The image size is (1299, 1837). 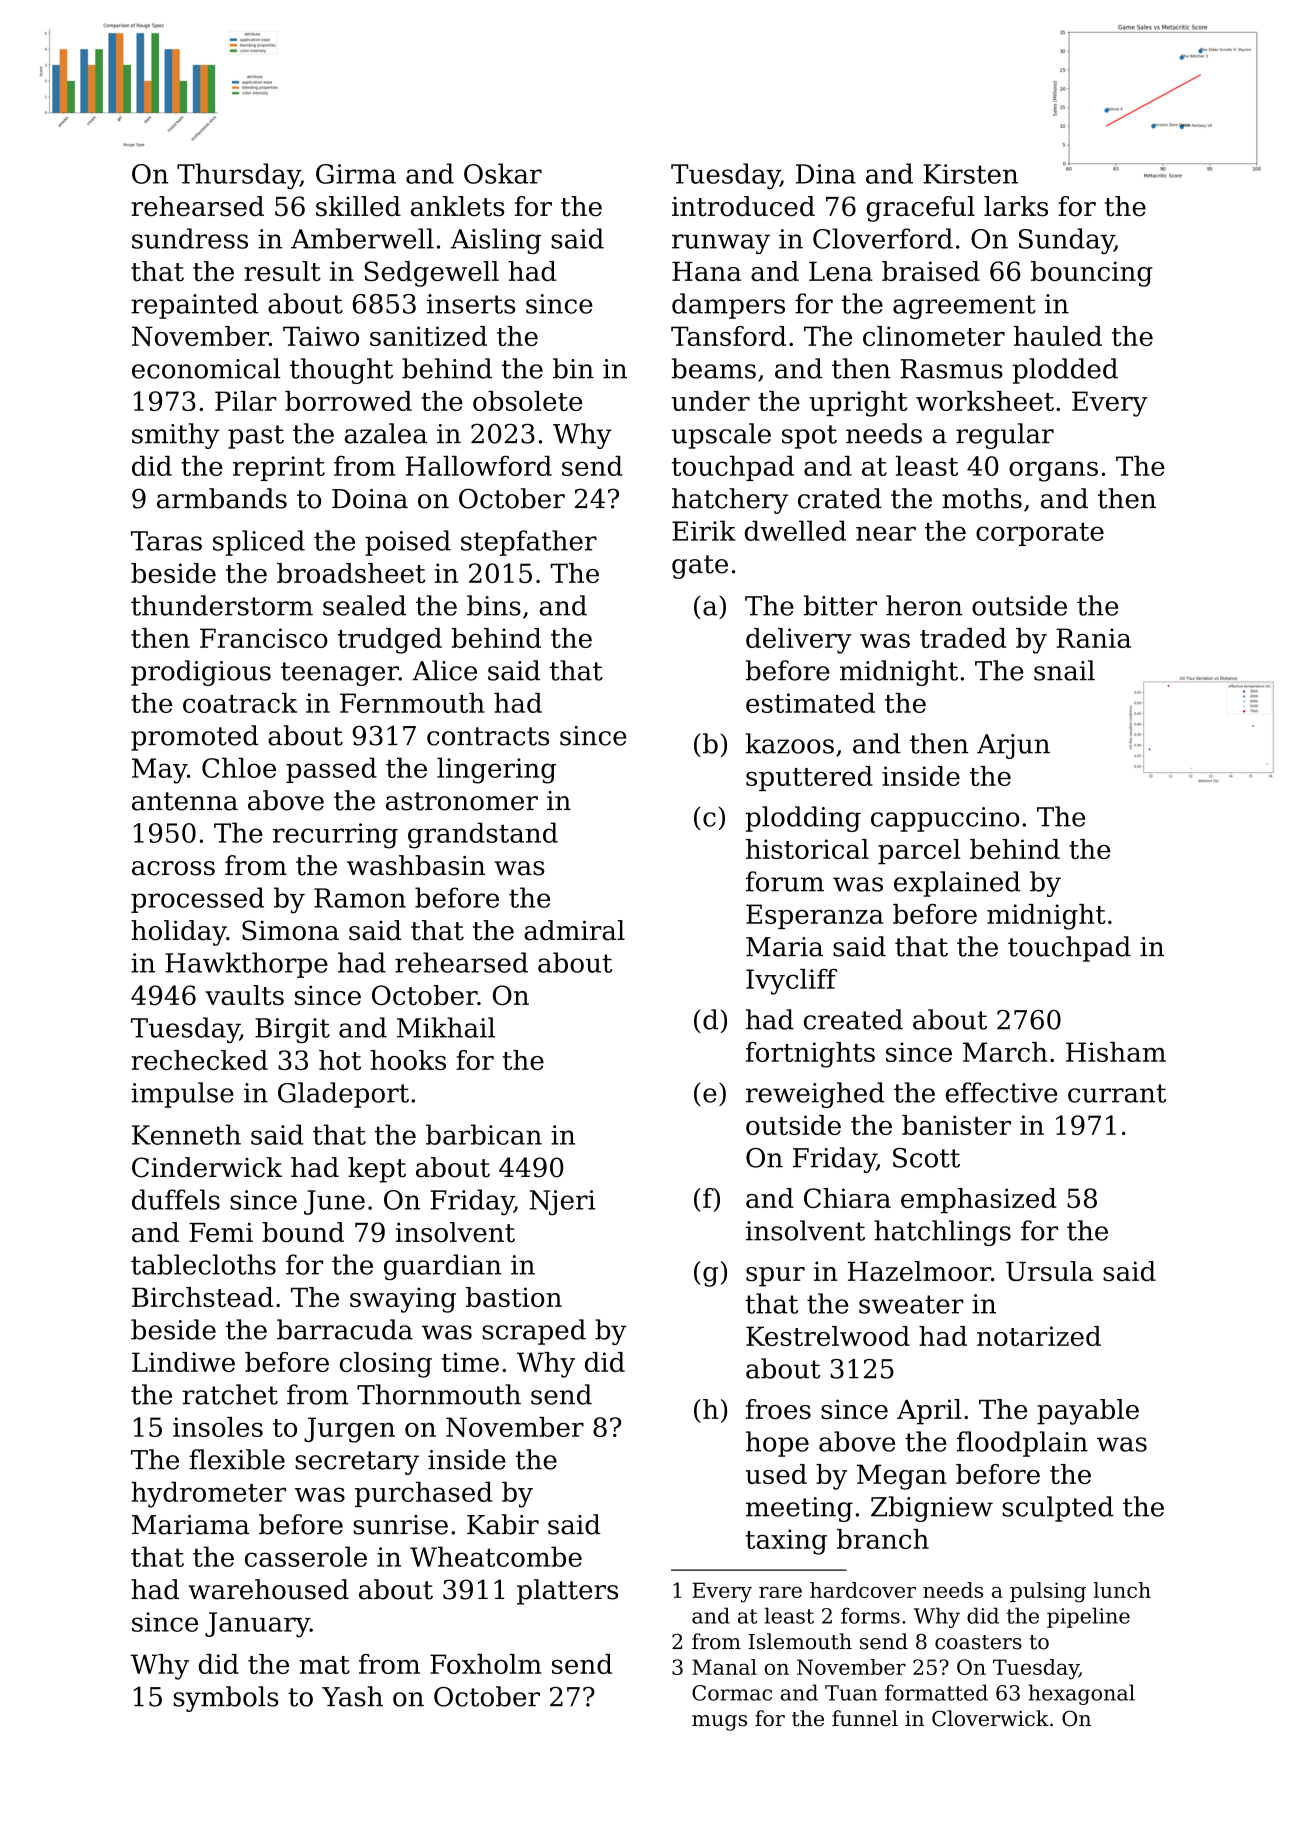 I want to click on washbasin, so click(x=416, y=865).
